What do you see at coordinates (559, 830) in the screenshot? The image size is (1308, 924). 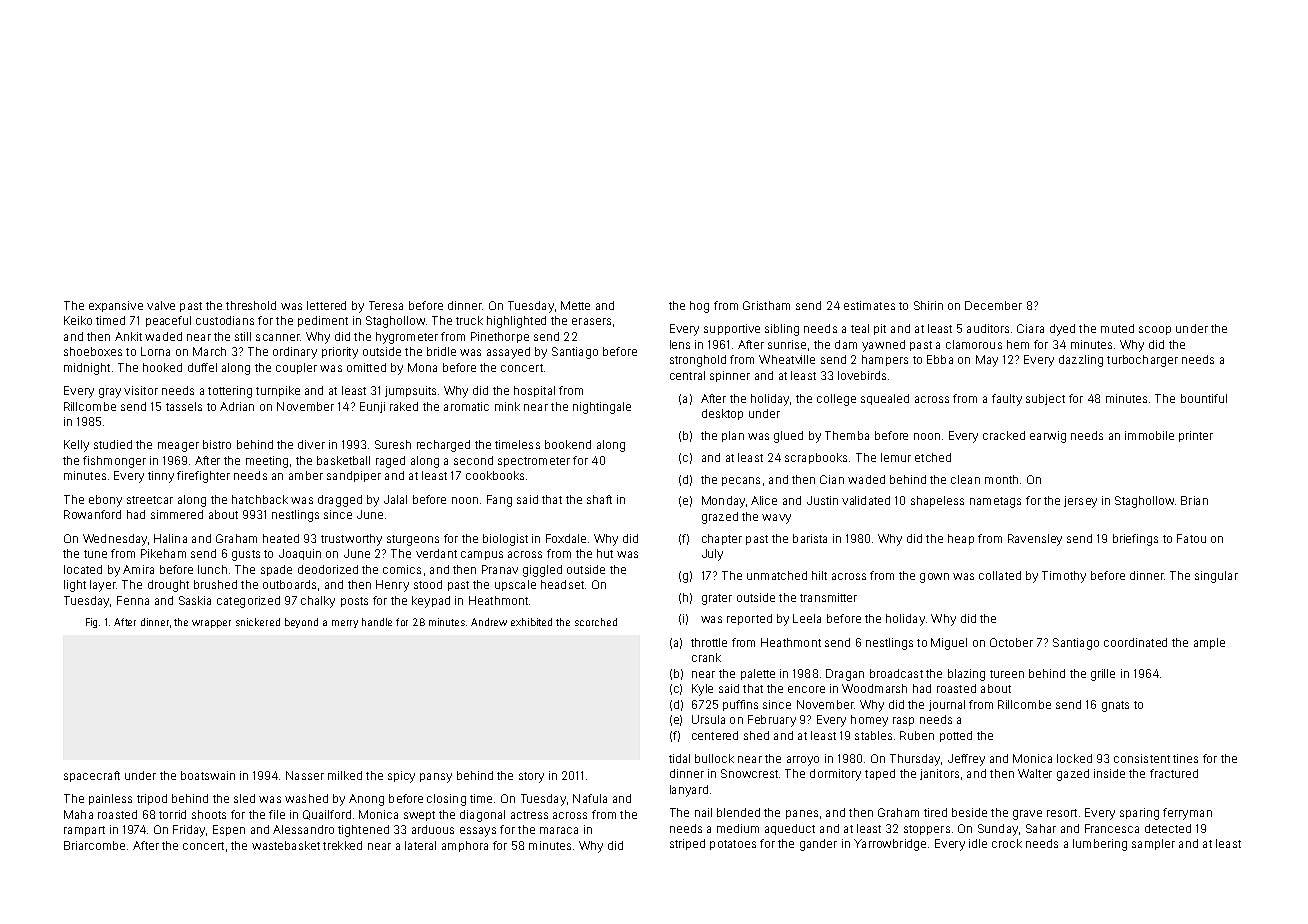 I see `maraca` at bounding box center [559, 830].
